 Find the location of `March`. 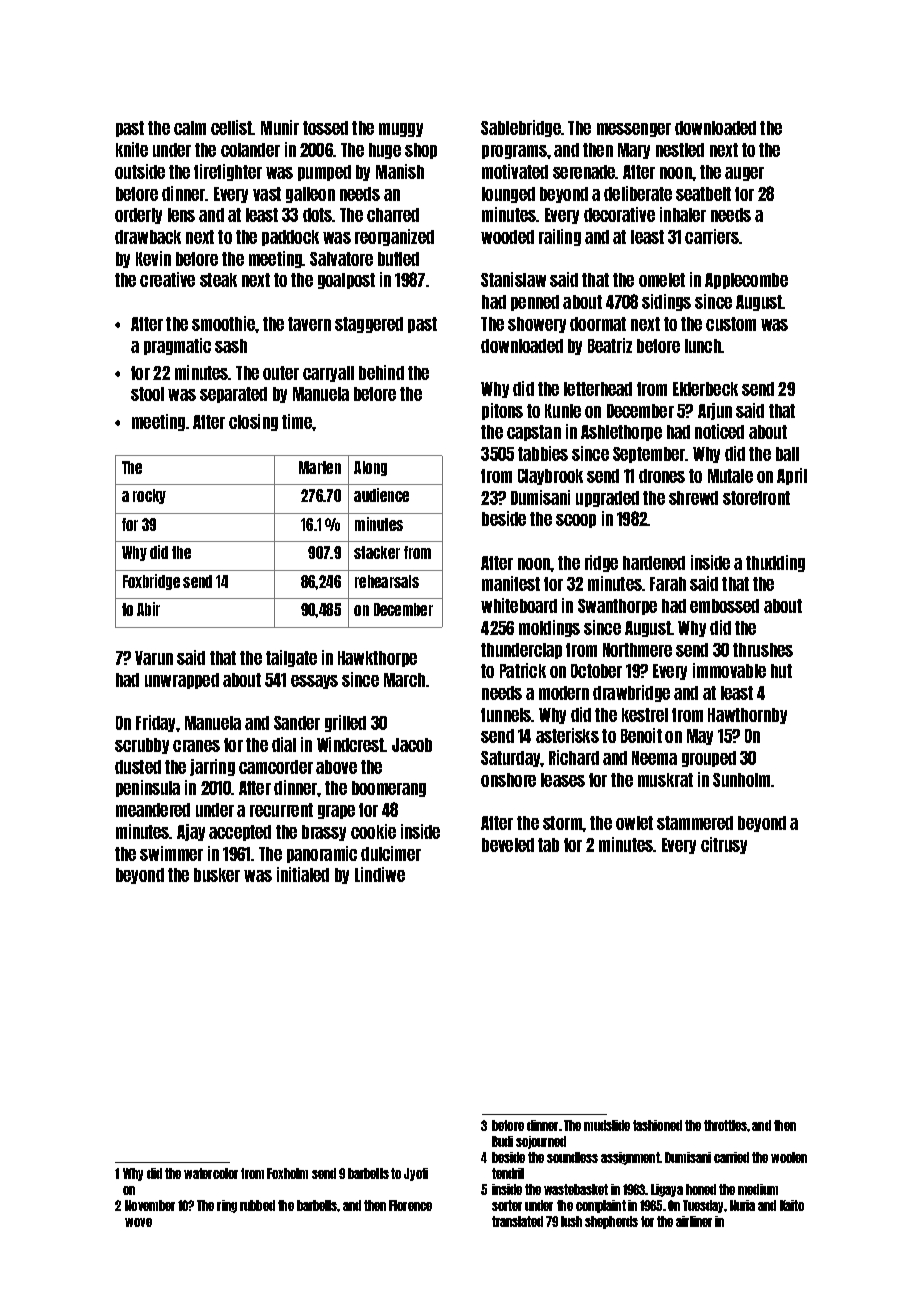

March is located at coordinates (404, 680).
